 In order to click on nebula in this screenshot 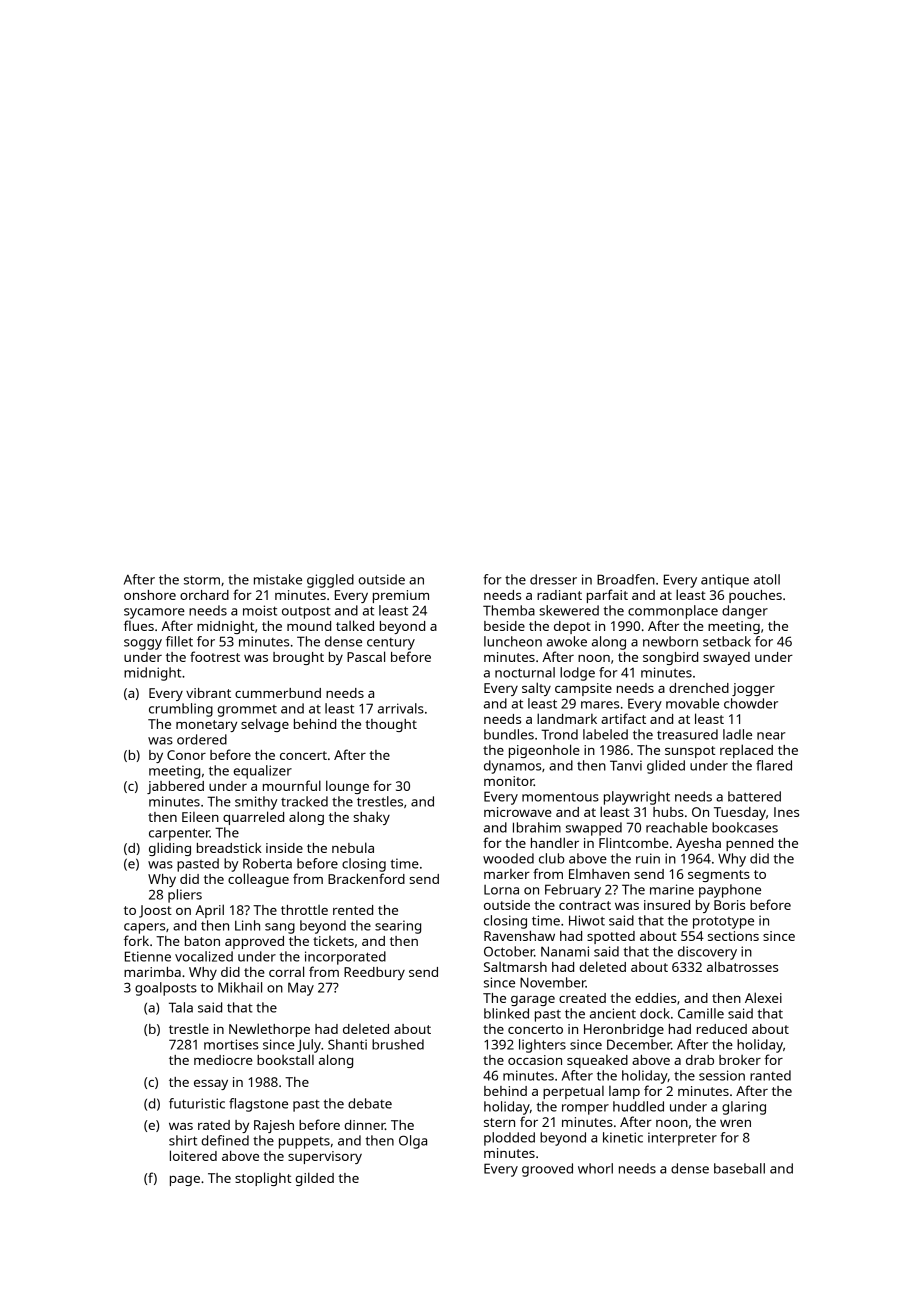, I will do `click(353, 847)`.
